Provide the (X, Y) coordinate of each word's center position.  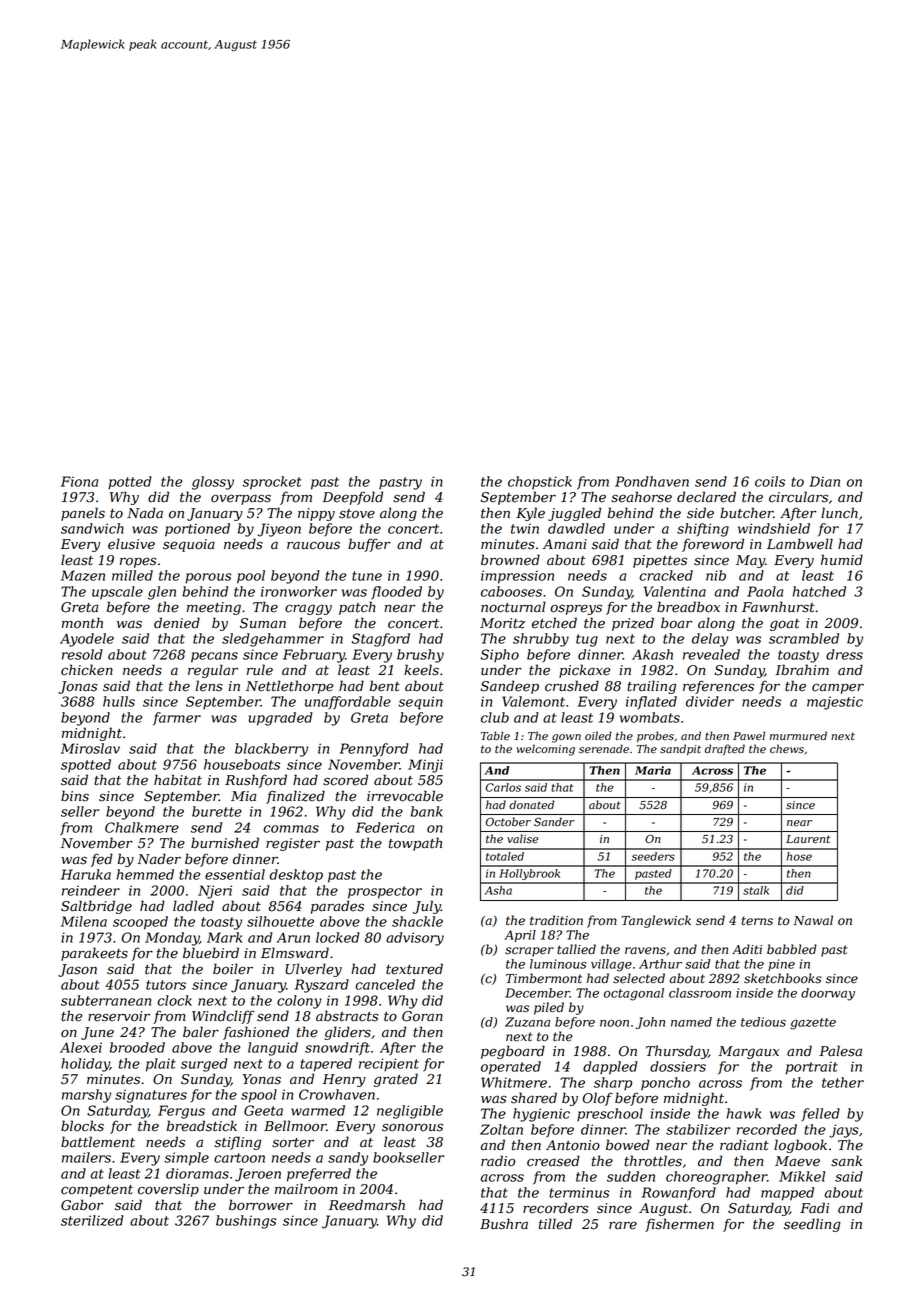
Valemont (533, 701)
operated (511, 1068)
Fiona (79, 481)
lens (209, 686)
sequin (420, 703)
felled (820, 1114)
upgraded (280, 719)
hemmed (145, 874)
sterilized (92, 1220)
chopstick (540, 483)
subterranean (106, 1000)
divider (710, 701)
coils (770, 481)
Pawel (749, 736)
